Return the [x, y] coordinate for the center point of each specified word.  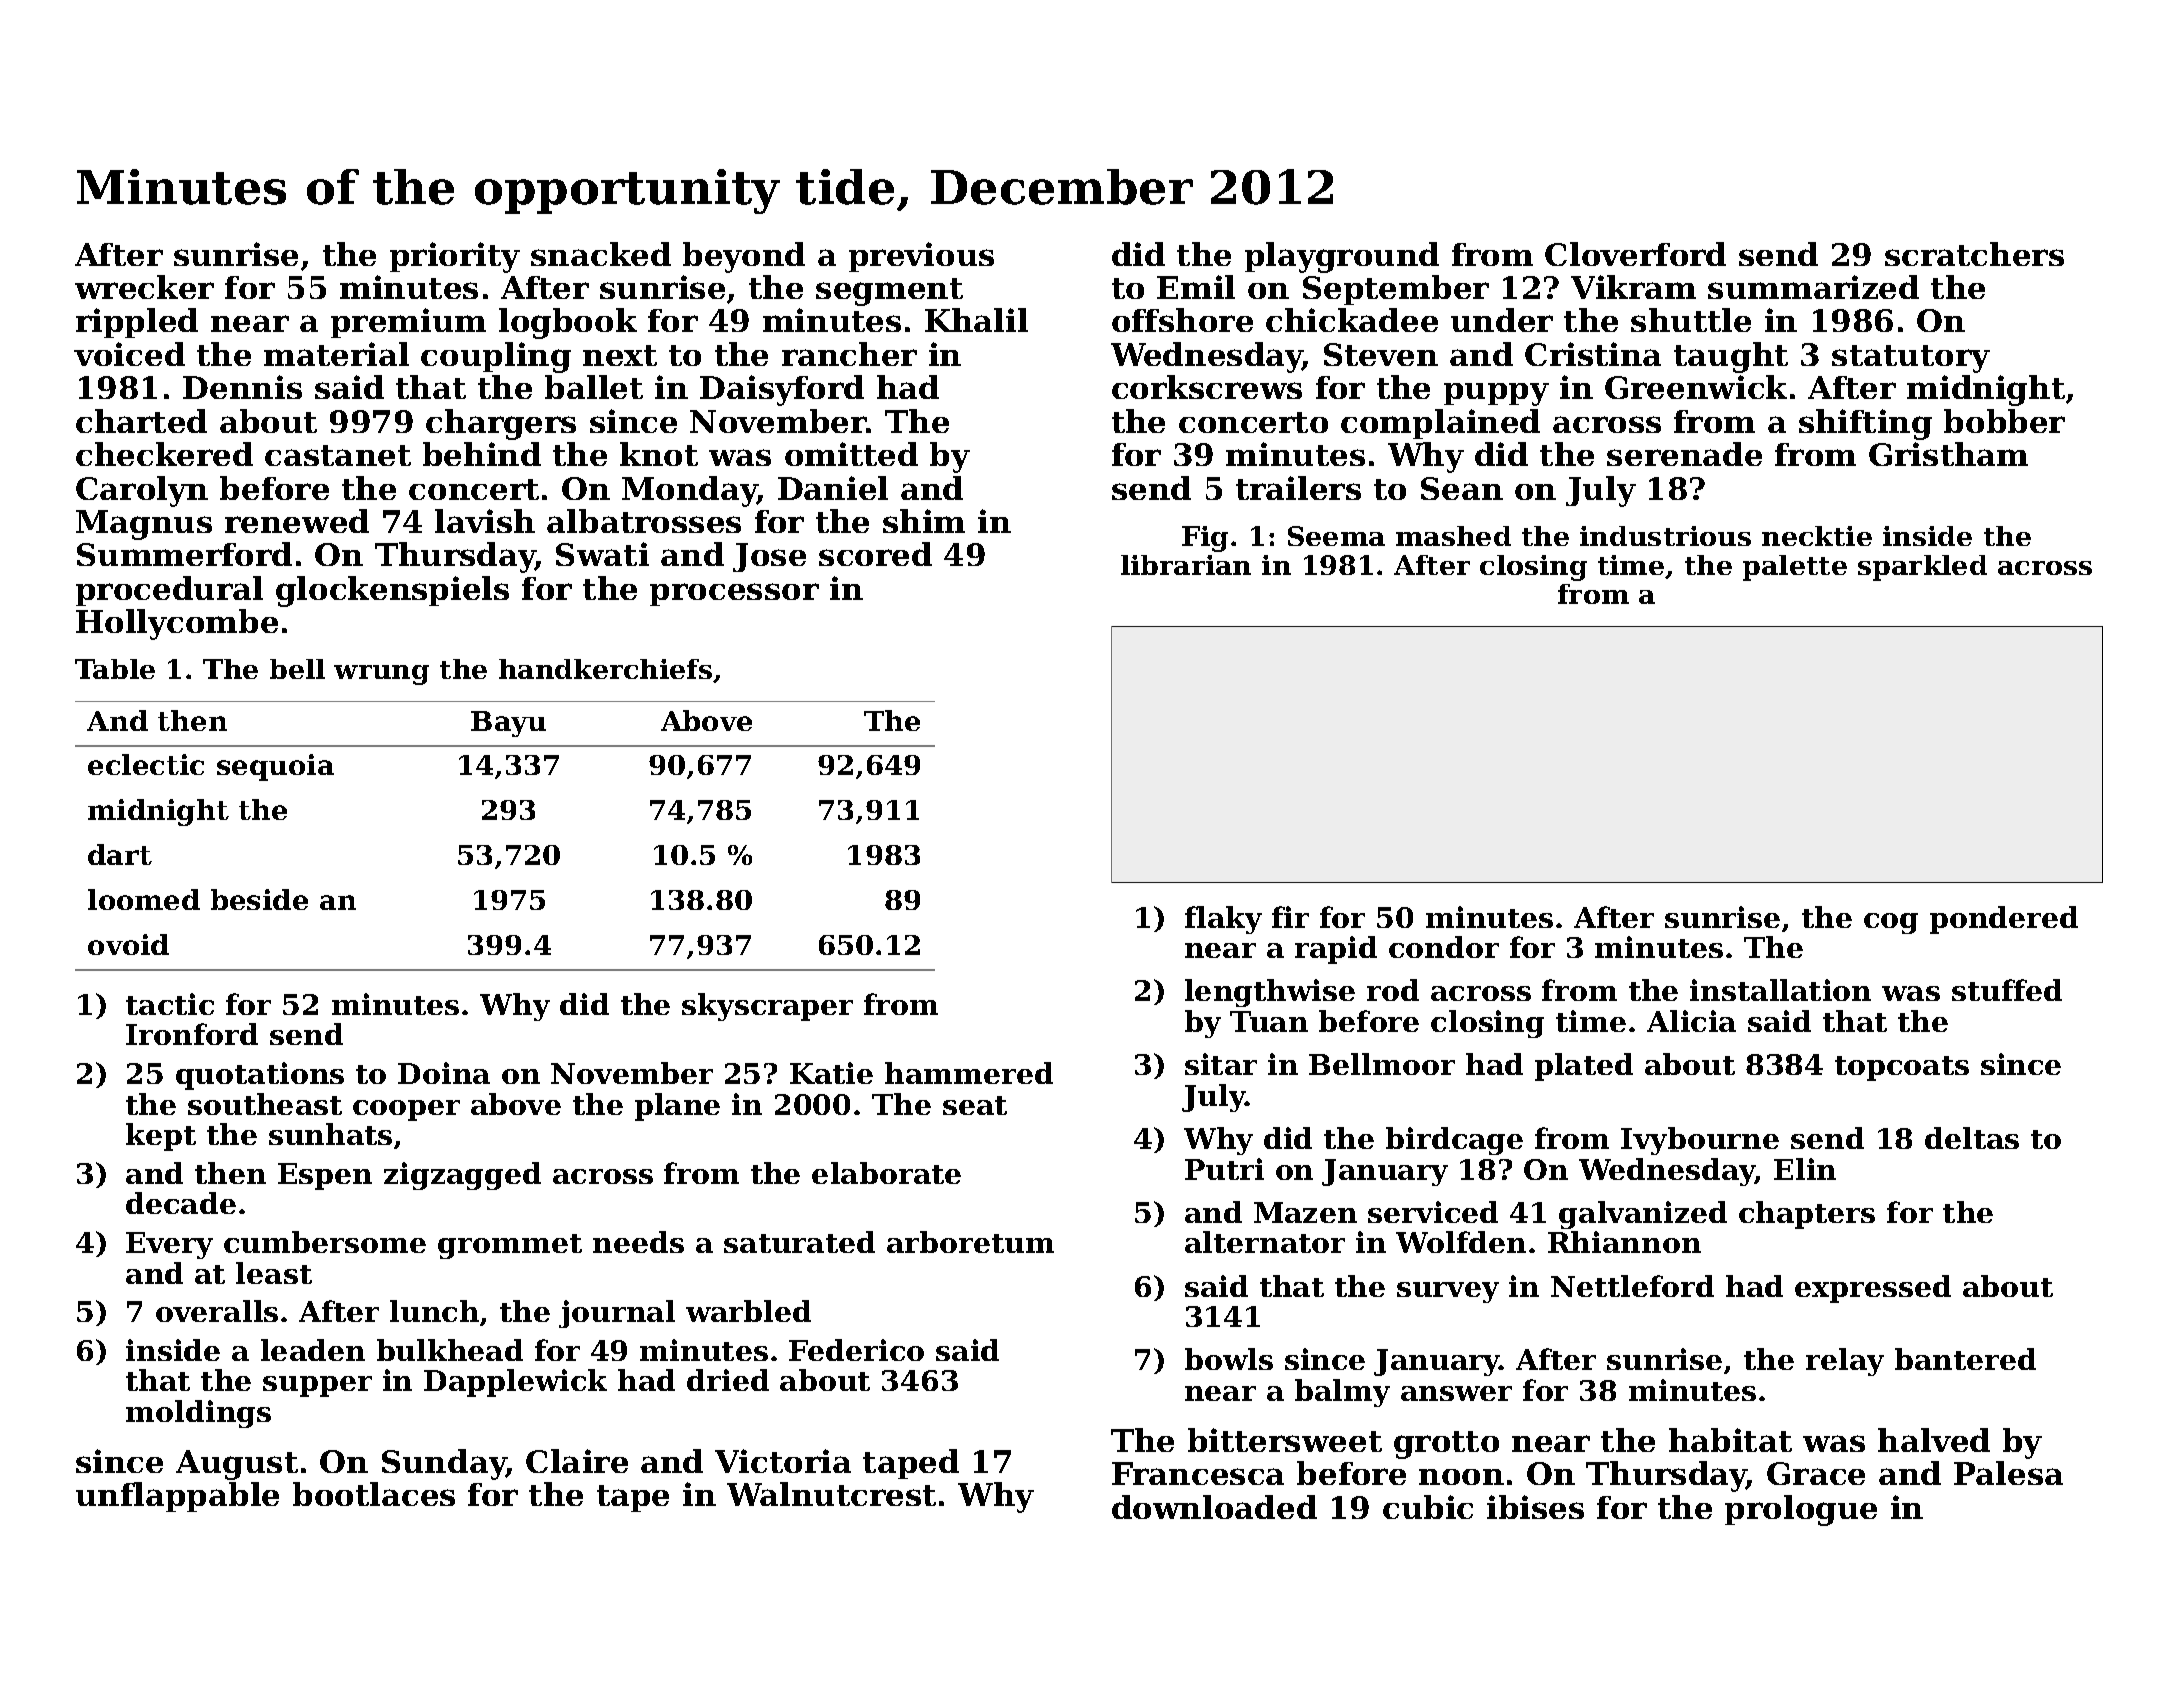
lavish [485, 521]
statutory [1911, 359]
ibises [1535, 1507]
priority [455, 257]
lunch [434, 1311]
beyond [744, 257]
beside [259, 899]
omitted [851, 454]
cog [1891, 923]
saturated [799, 1242]
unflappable [177, 1497]
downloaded [1214, 1507]
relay [1845, 1362]
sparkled [1922, 568]
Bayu [508, 724]
